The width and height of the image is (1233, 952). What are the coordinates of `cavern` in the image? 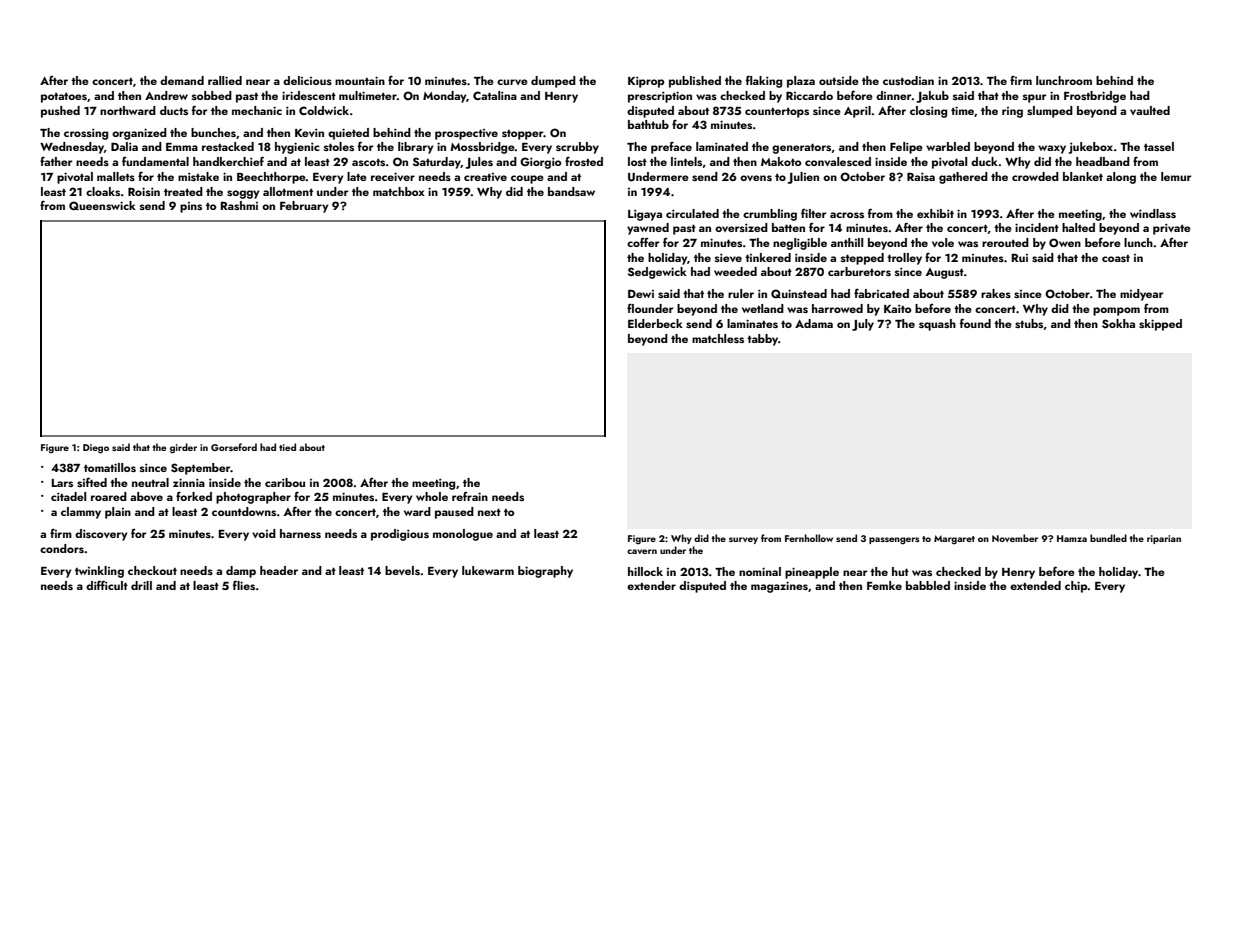 It's located at (642, 551).
